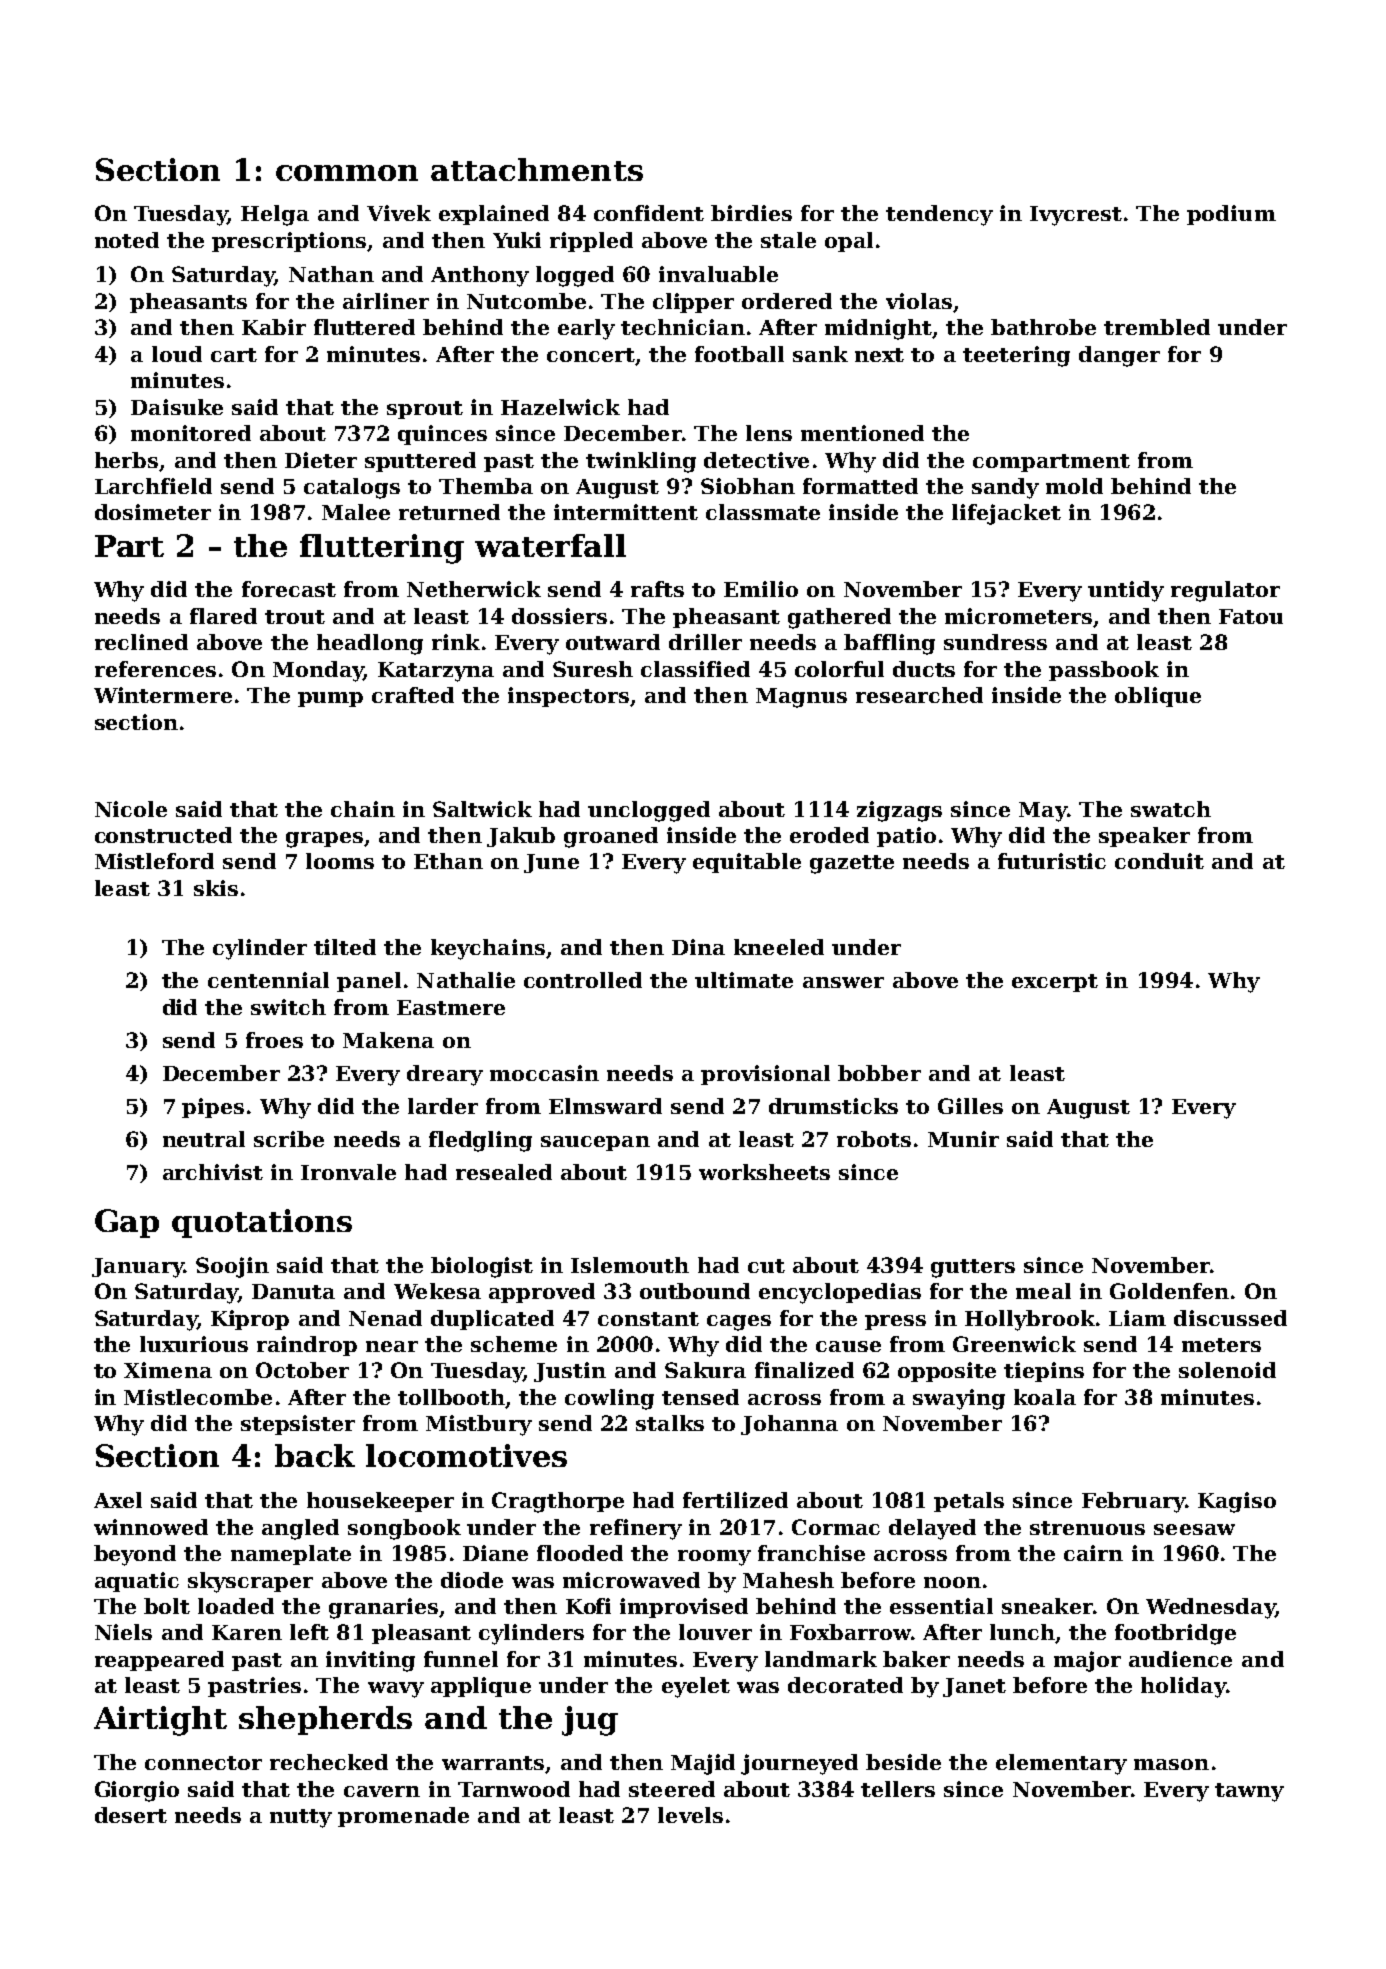 The width and height of the screenshot is (1386, 1969). What do you see at coordinates (591, 242) in the screenshot?
I see `rippled` at bounding box center [591, 242].
